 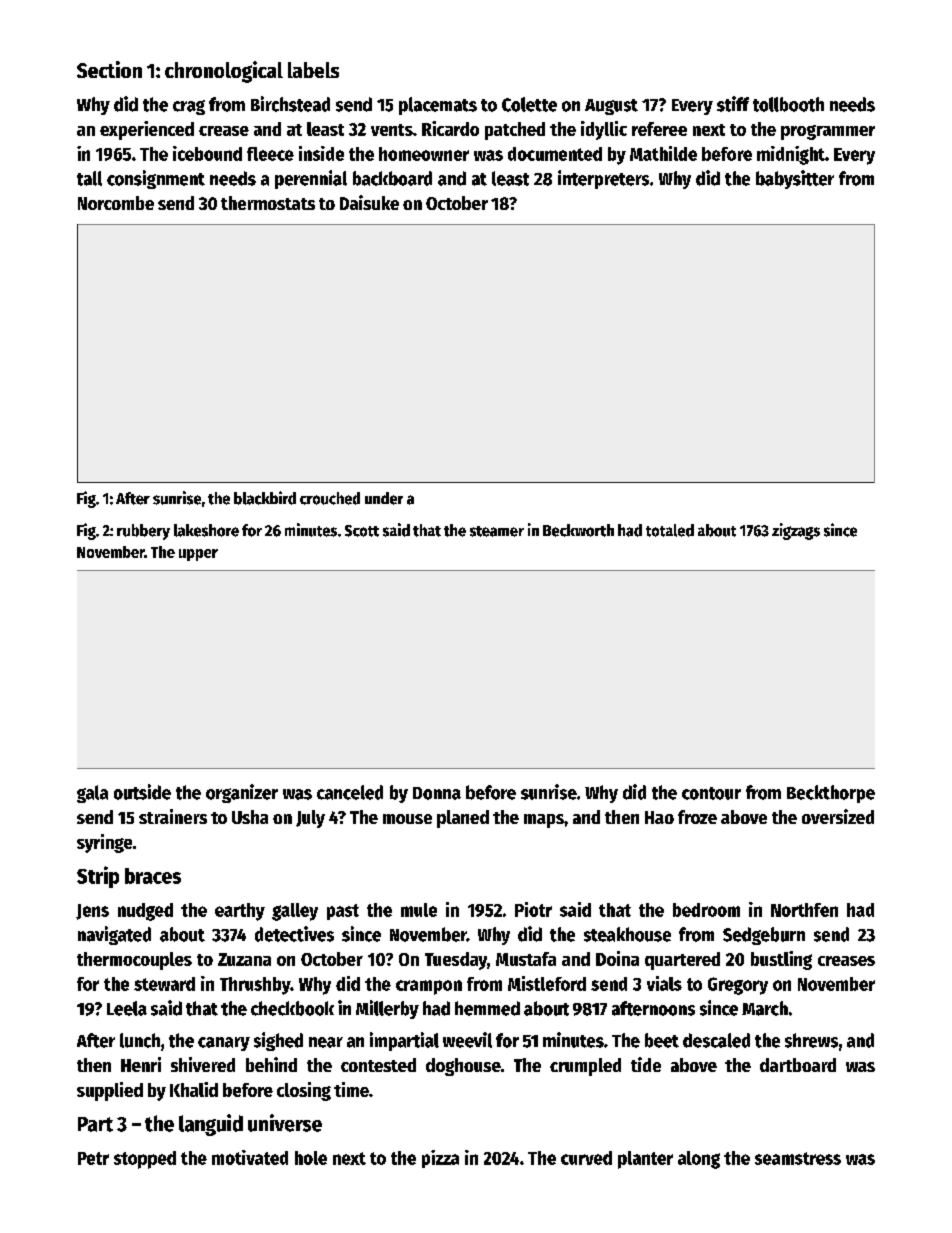 I want to click on pizza, so click(x=440, y=1159).
